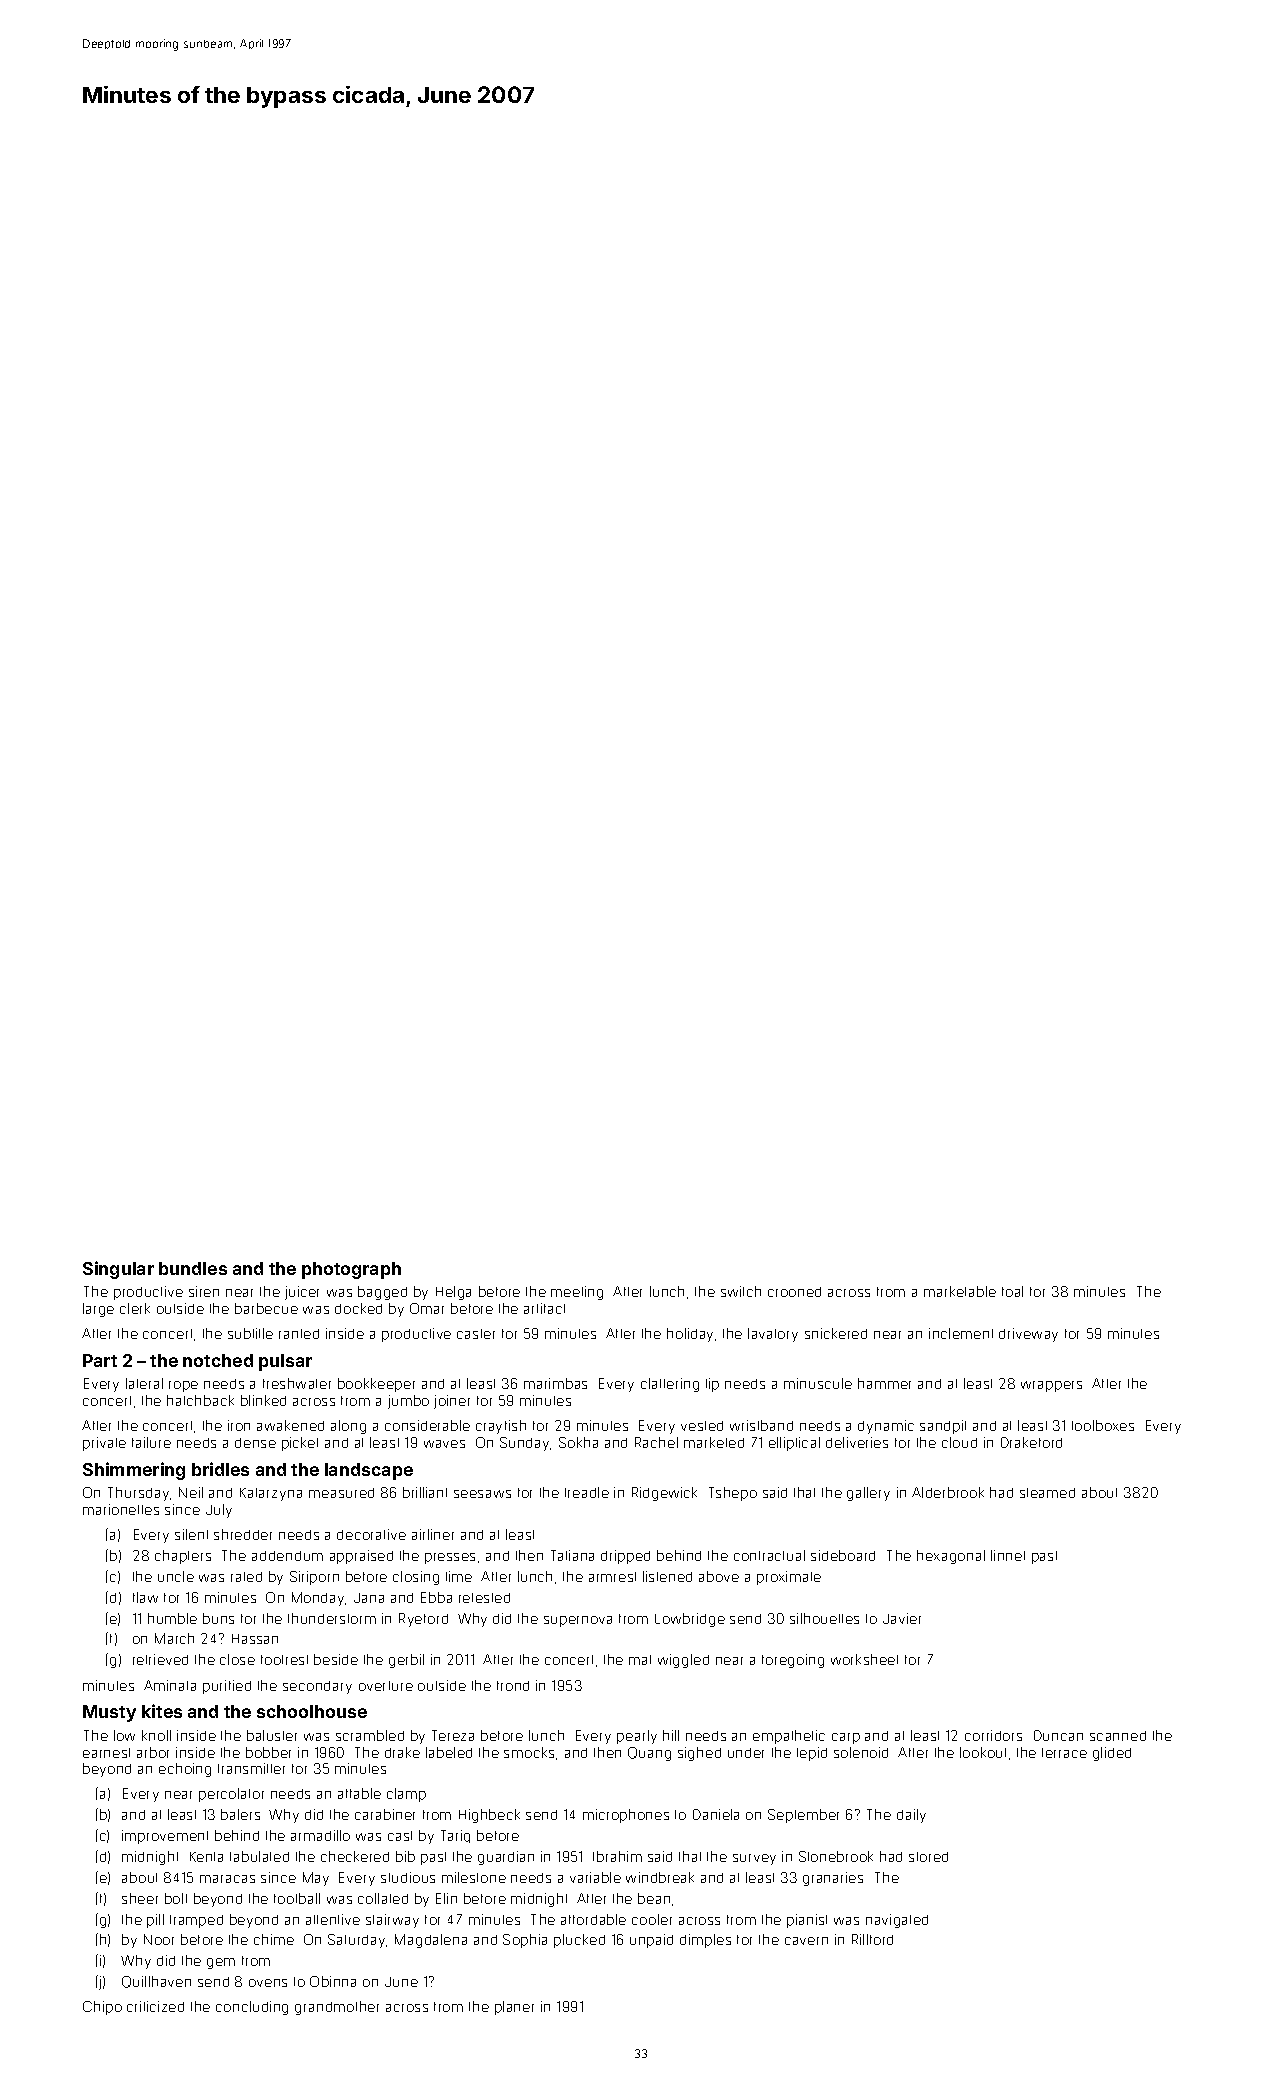  What do you see at coordinates (176, 1576) in the page?
I see `uncle` at bounding box center [176, 1576].
